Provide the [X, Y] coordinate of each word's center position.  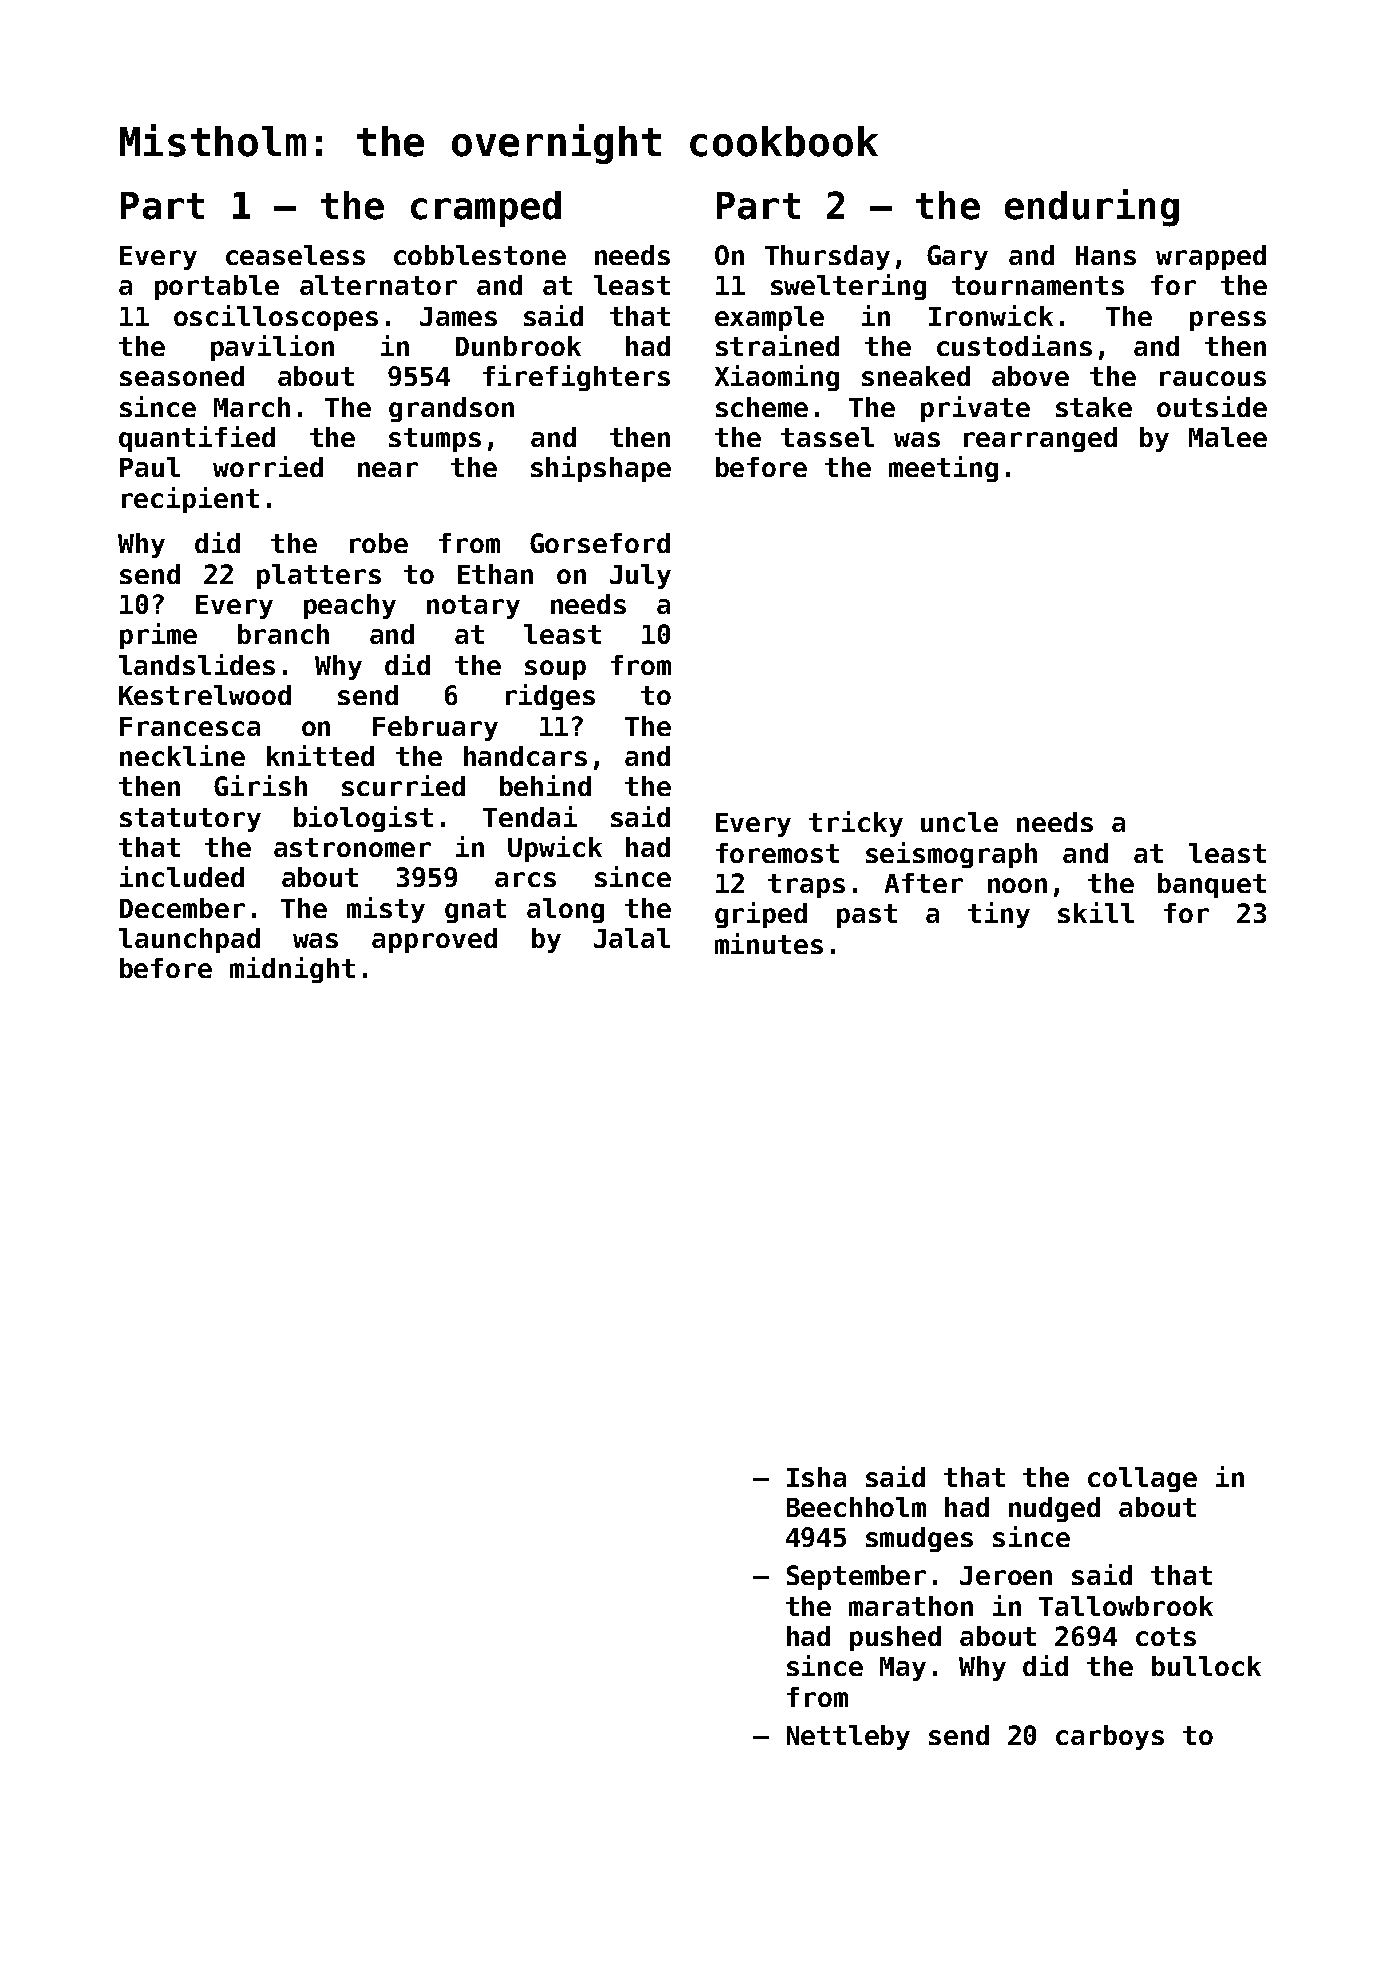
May [903, 1669]
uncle [959, 822]
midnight [292, 970]
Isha [816, 1477]
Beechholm [856, 1507]
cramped [486, 209]
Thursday [827, 257]
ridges [550, 697]
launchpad [189, 940]
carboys [1110, 1737]
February [435, 728]
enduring [1092, 208]
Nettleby [848, 1737]
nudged [1054, 1509]
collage [1142, 1479]
